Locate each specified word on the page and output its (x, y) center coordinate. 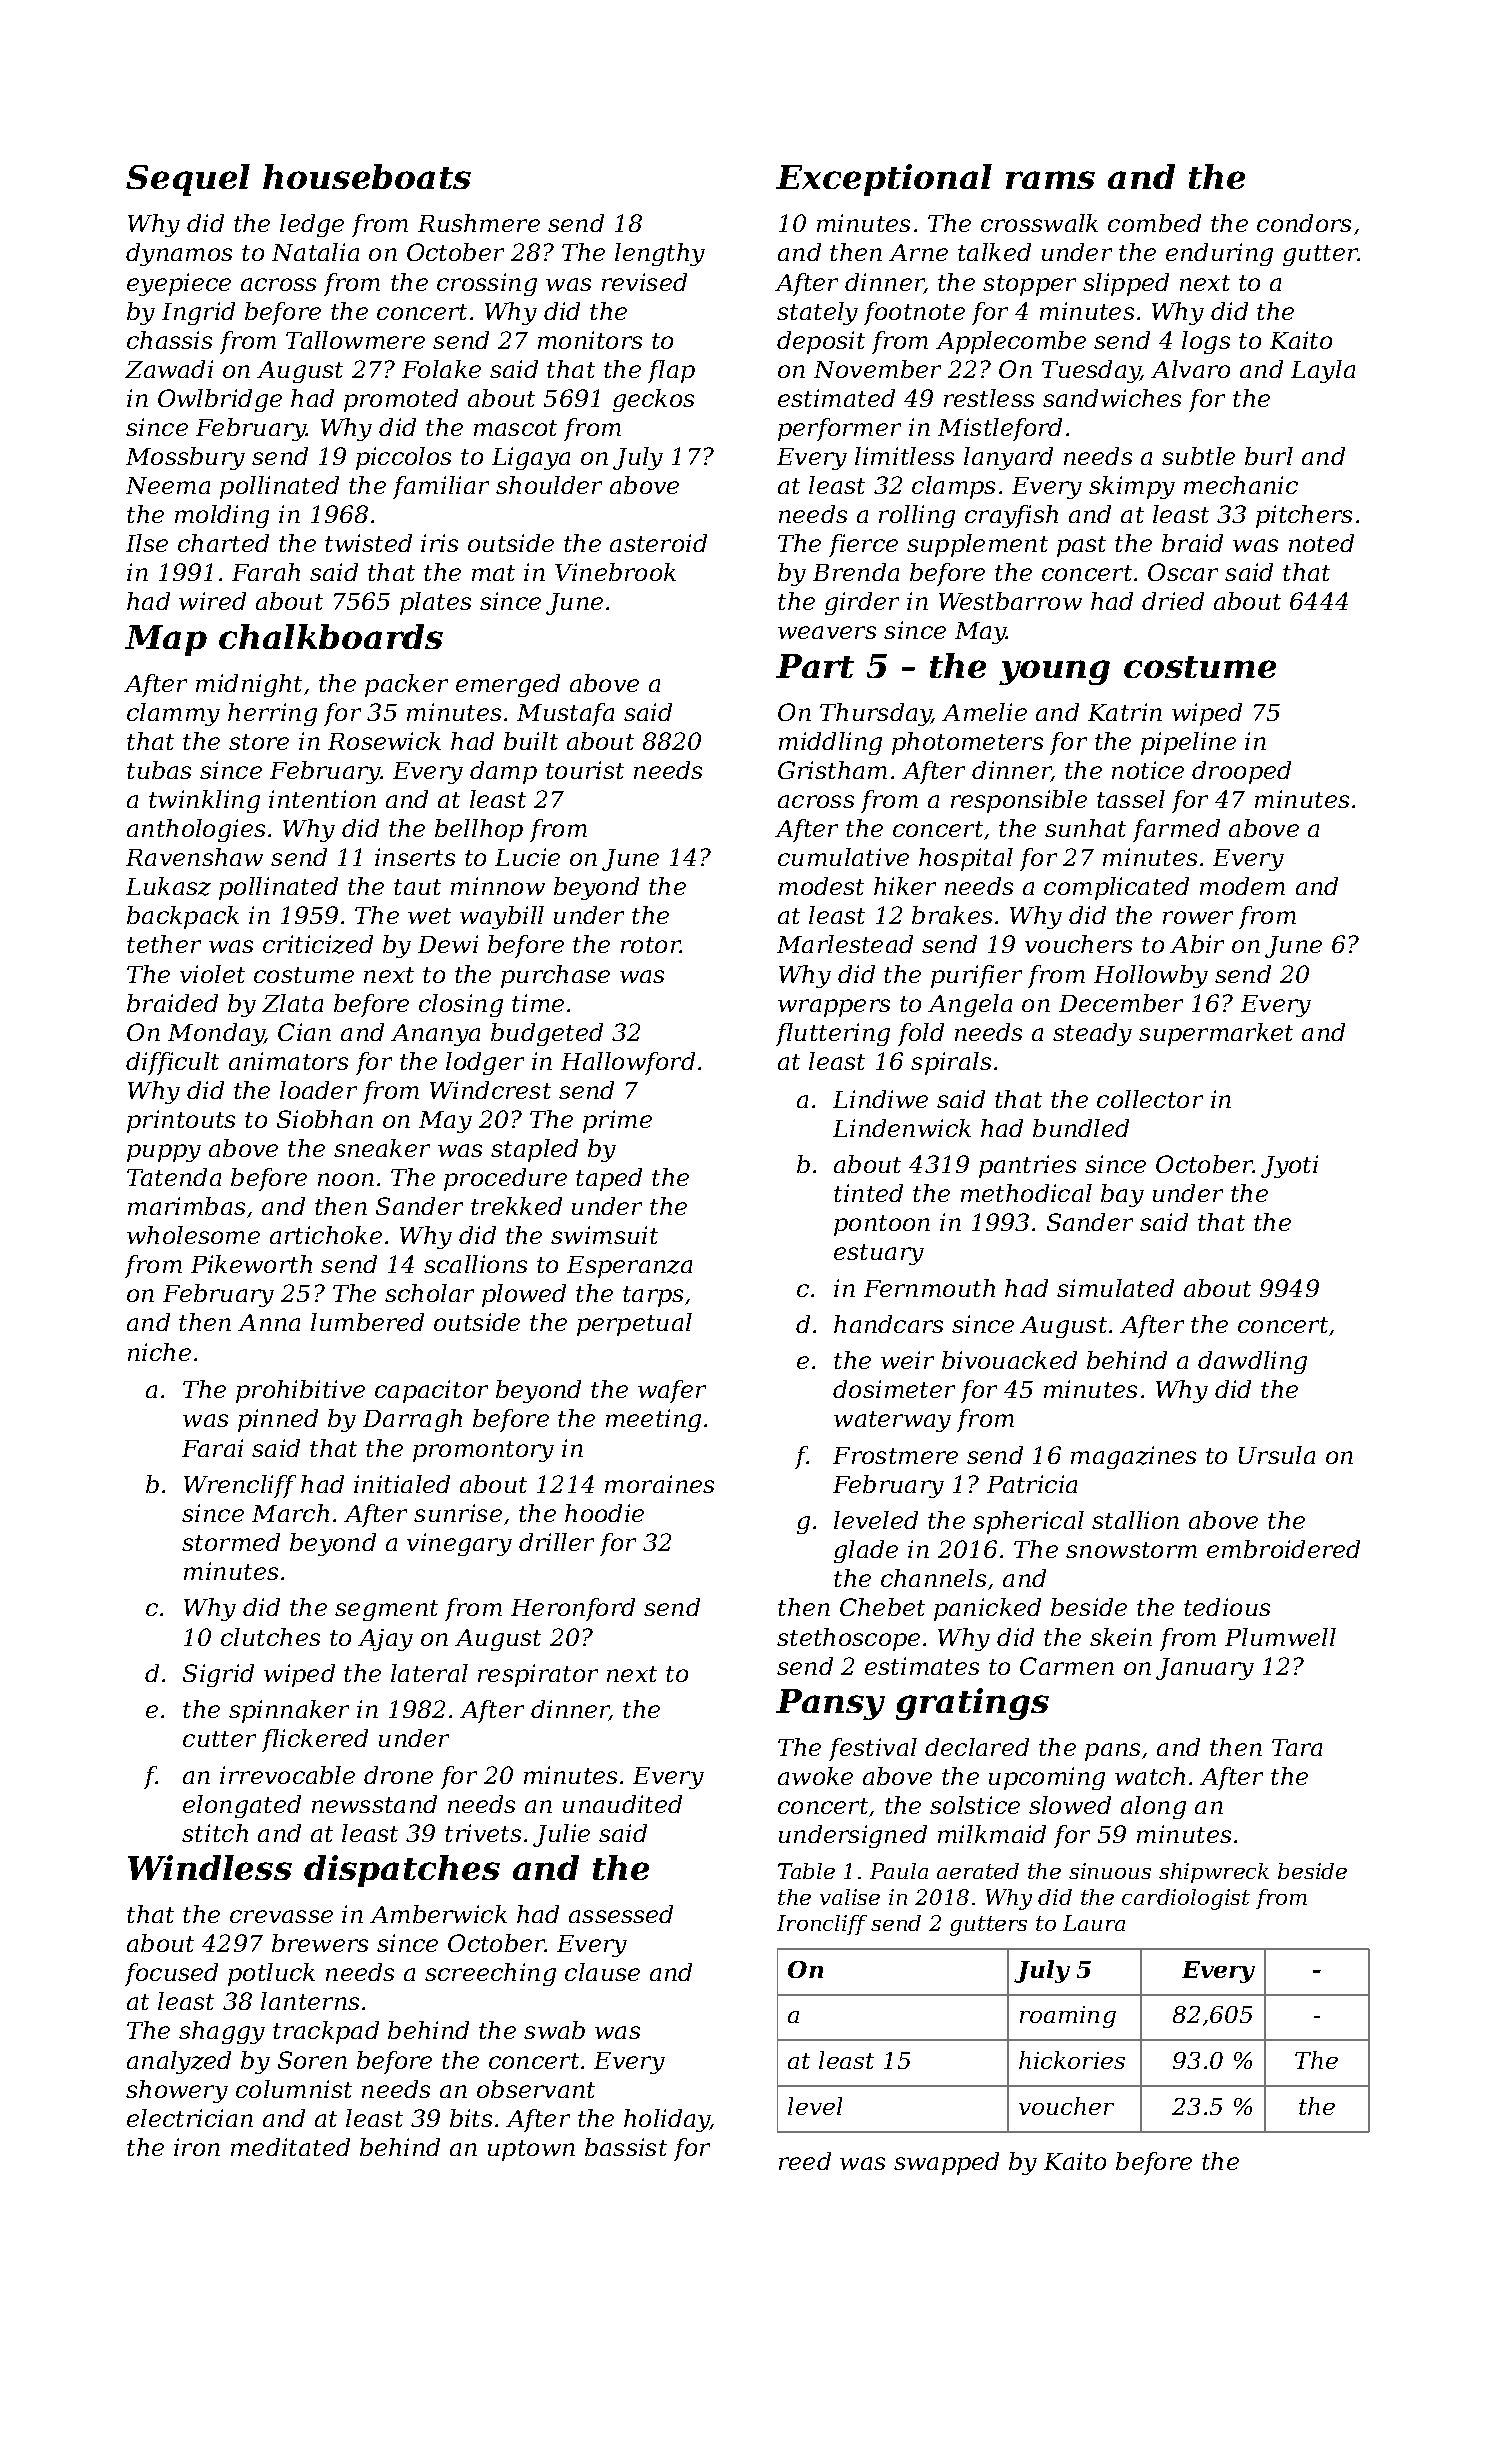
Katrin (1125, 712)
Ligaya (531, 458)
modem (1242, 886)
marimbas (186, 1206)
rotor (651, 945)
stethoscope (848, 1639)
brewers (320, 1943)
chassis (169, 340)
